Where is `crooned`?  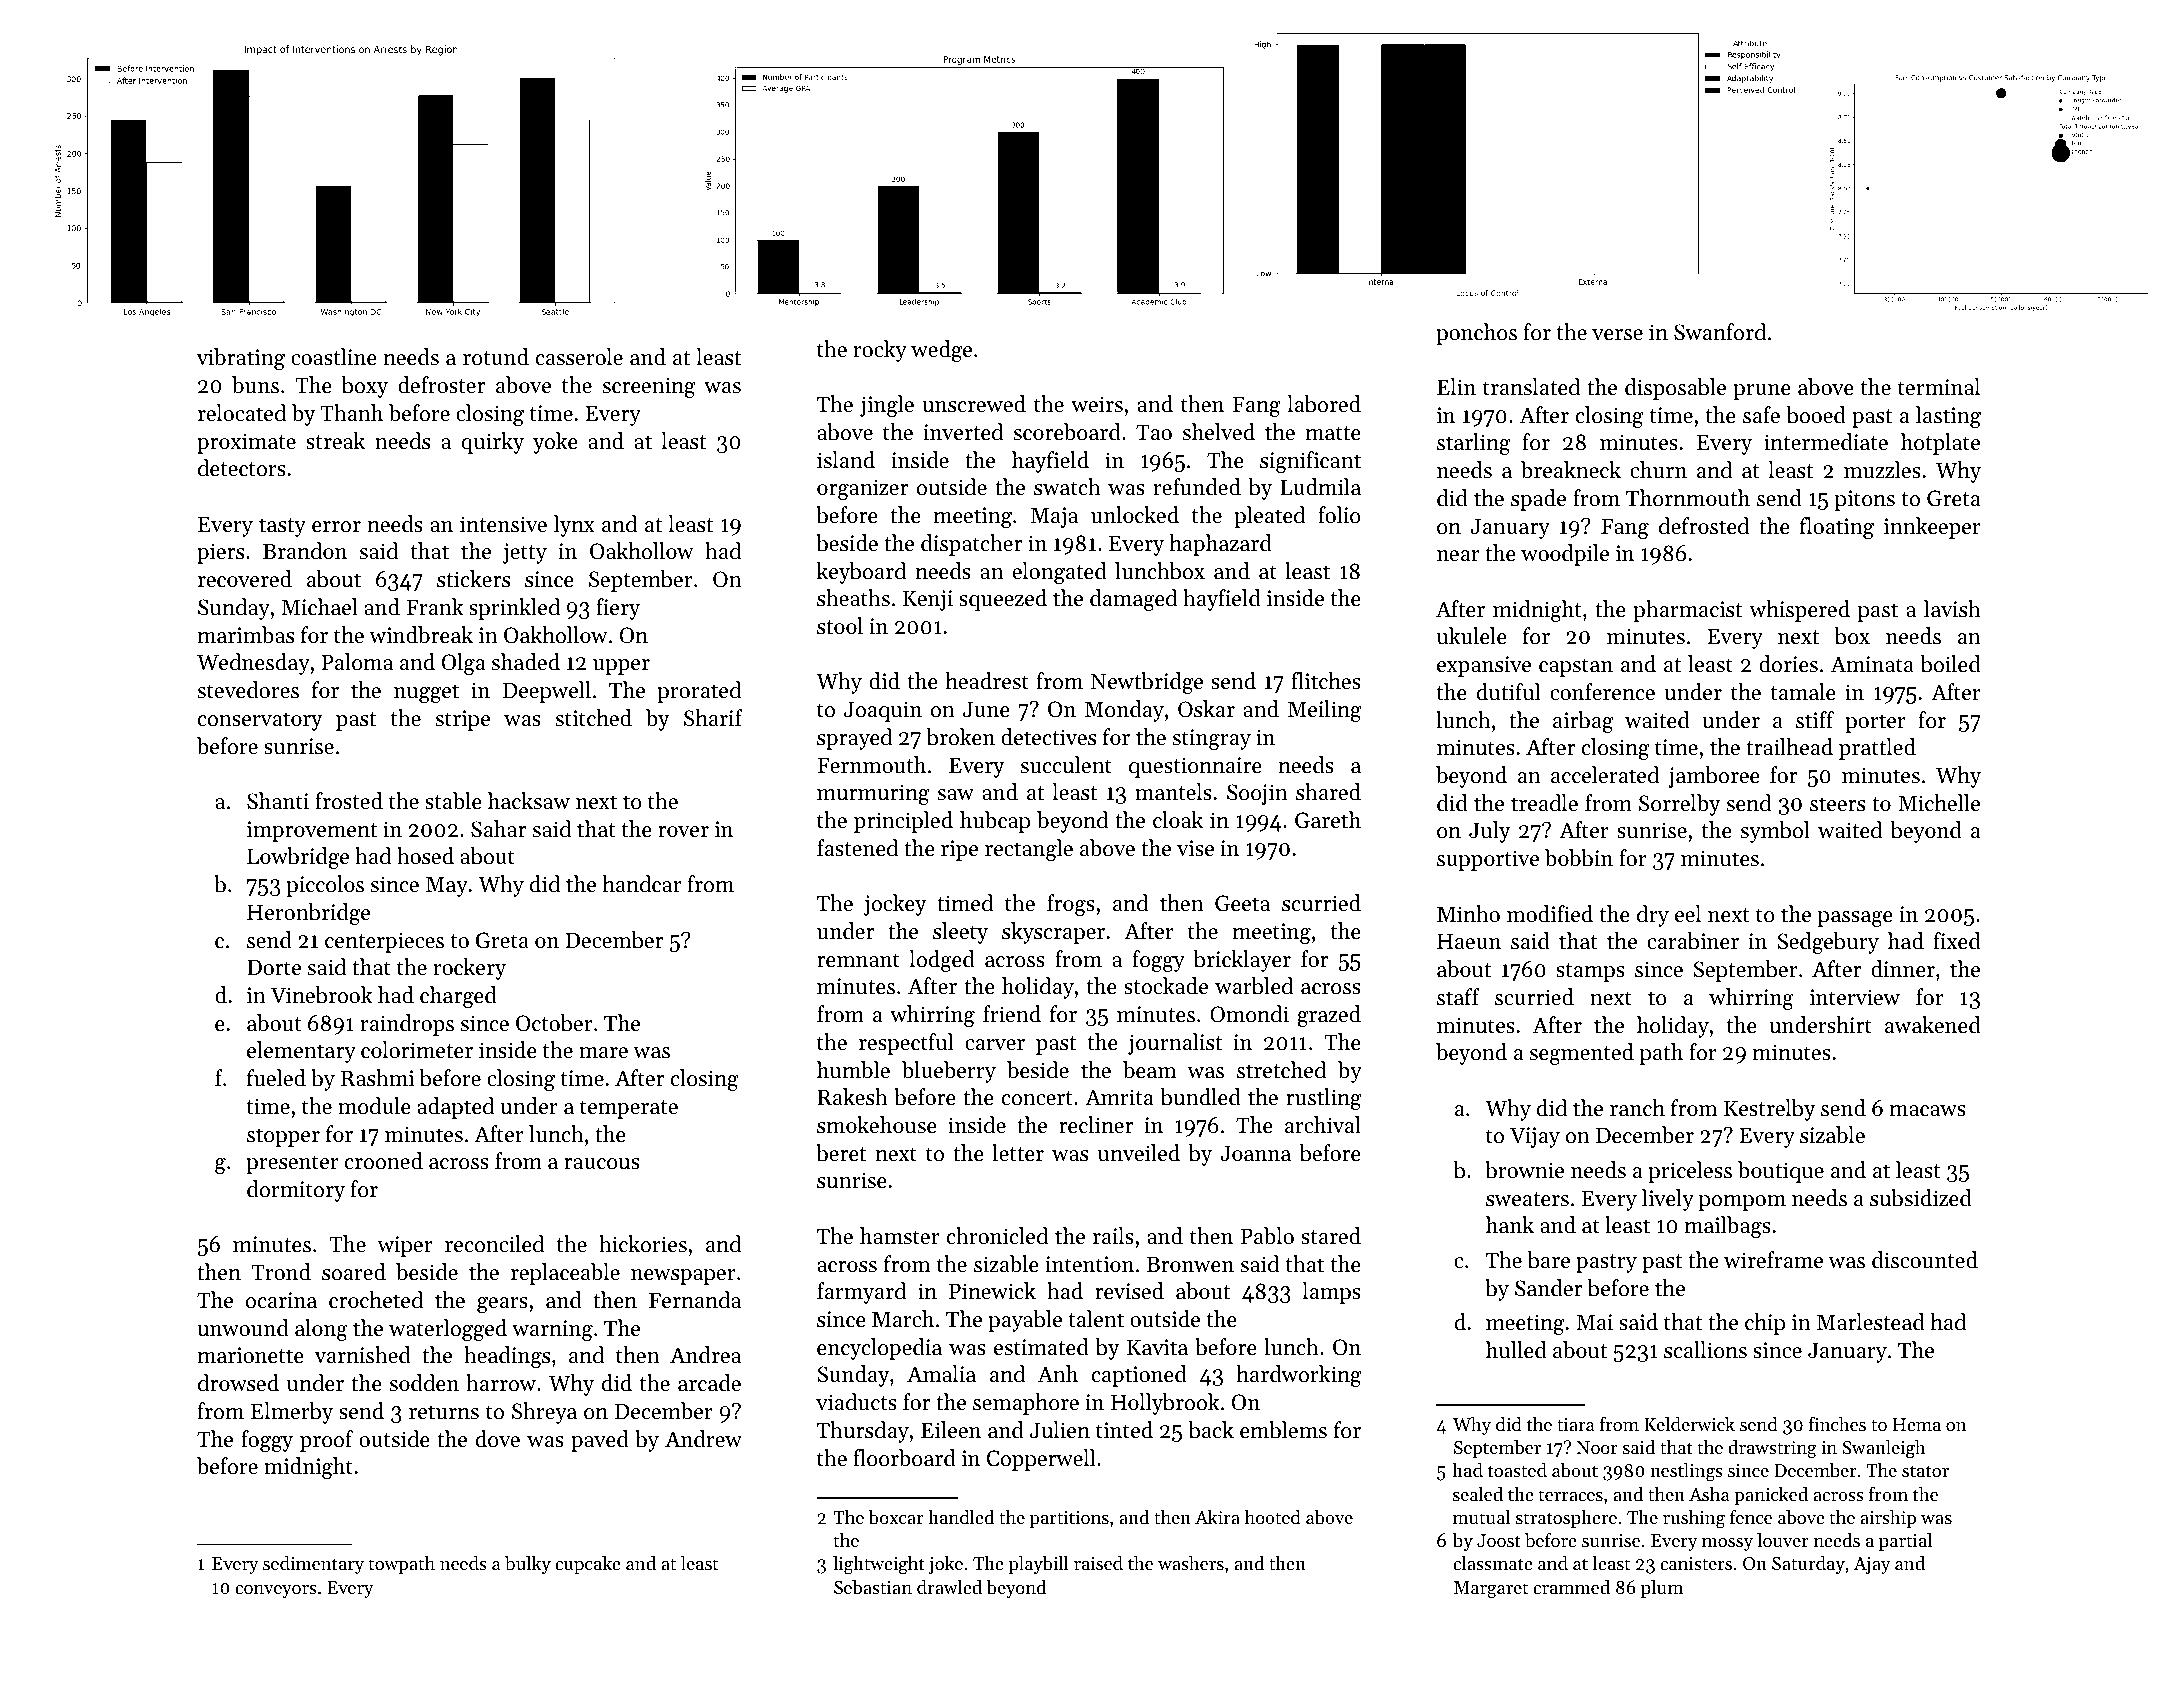 crooned is located at coordinates (384, 1161).
